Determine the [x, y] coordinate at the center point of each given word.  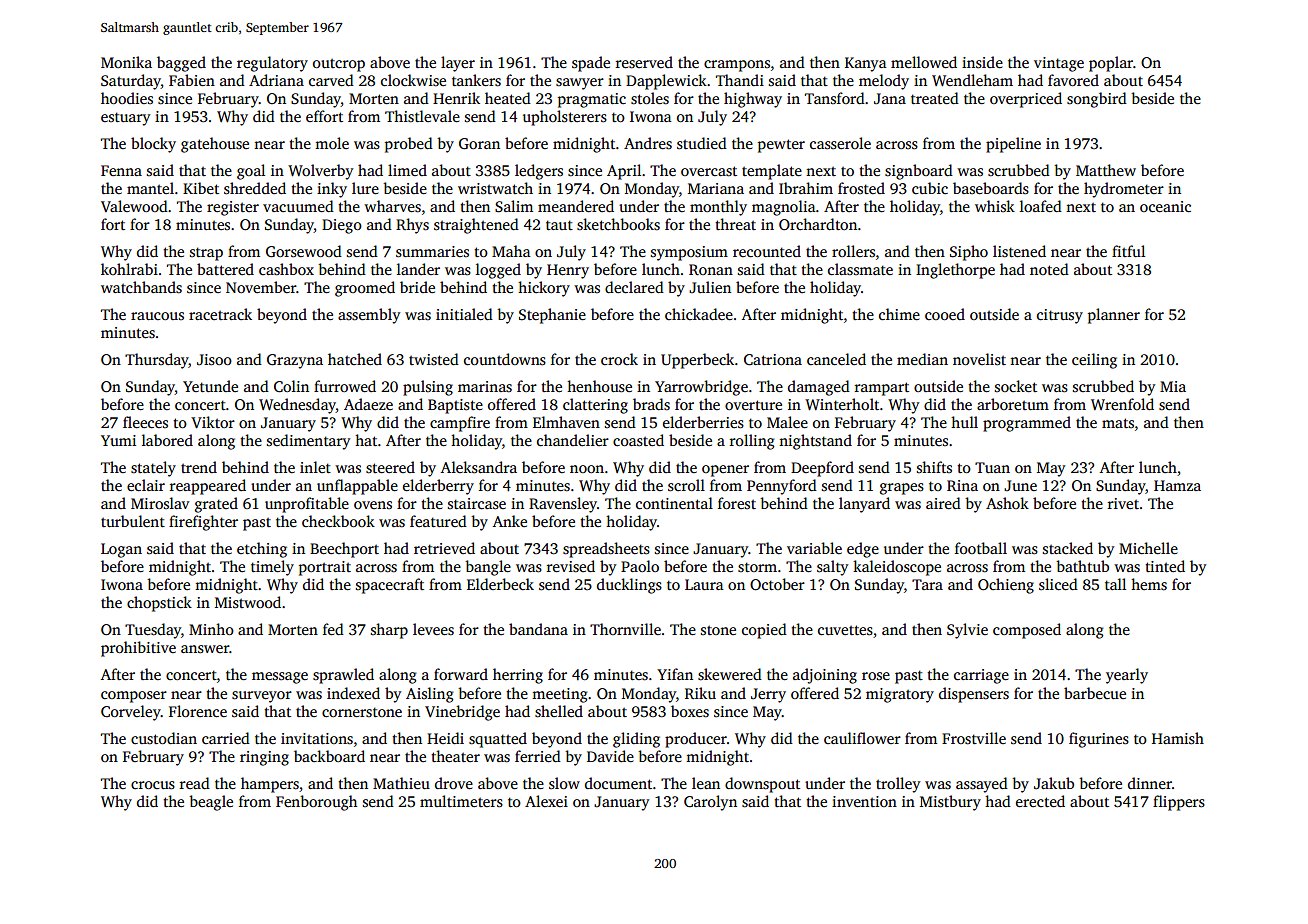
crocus [153, 785]
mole [332, 143]
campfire [460, 424]
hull [964, 422]
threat [735, 224]
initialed [464, 314]
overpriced [1026, 100]
